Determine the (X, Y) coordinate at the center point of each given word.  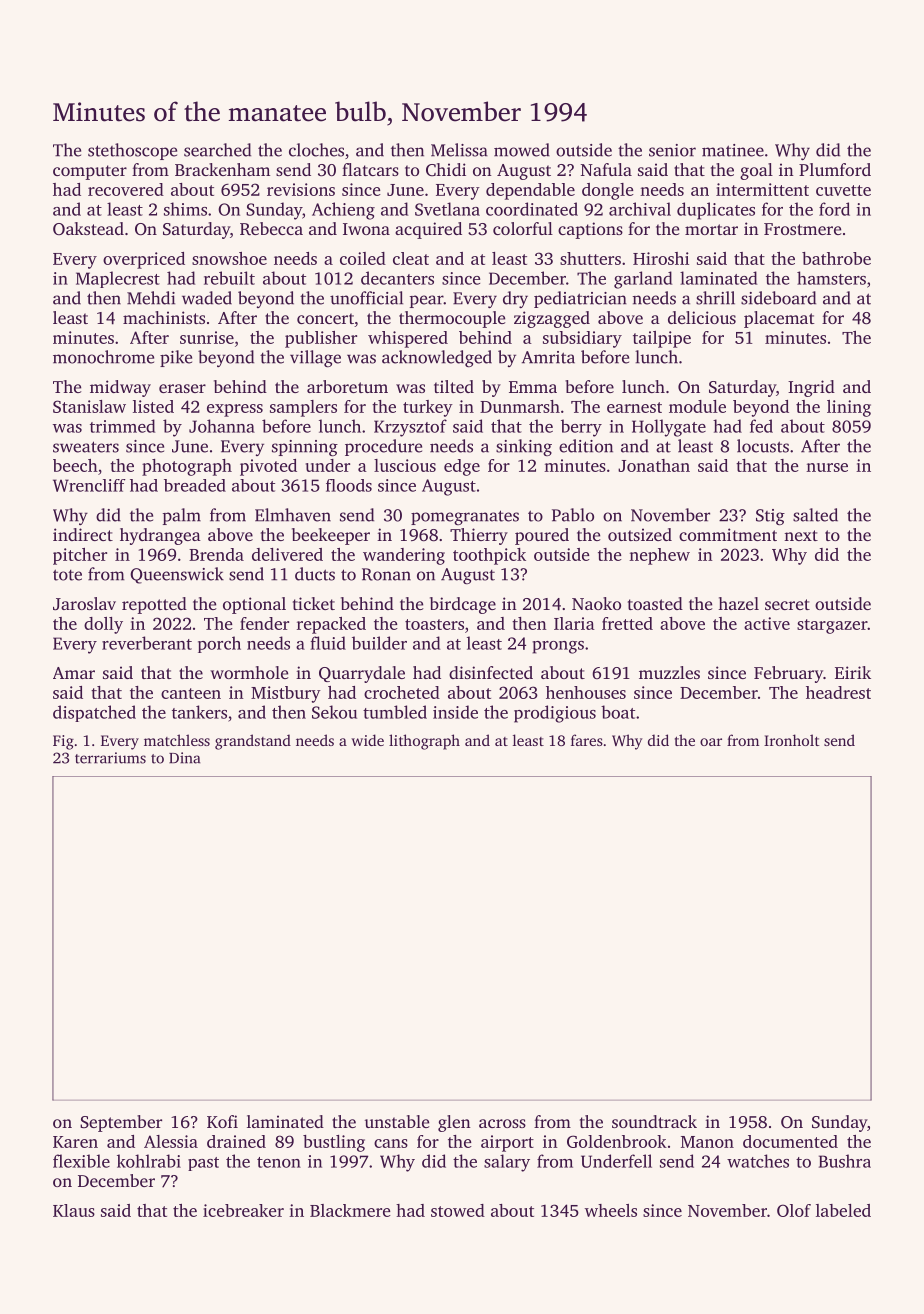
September (121, 1123)
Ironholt (792, 740)
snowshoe (229, 258)
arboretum (347, 386)
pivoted (268, 467)
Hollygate (669, 428)
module (697, 406)
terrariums (110, 758)
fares (587, 740)
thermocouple (452, 319)
